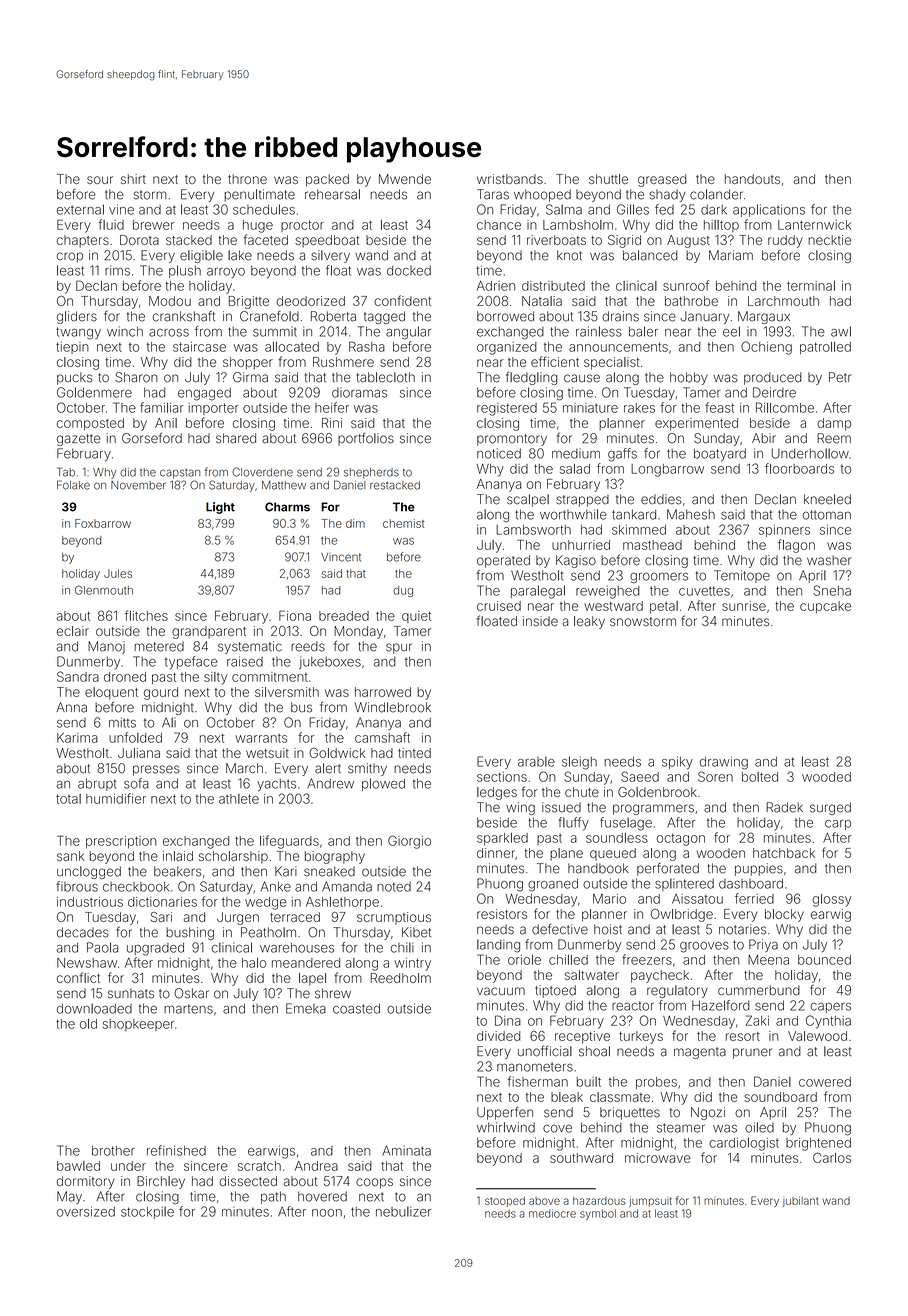 The width and height of the image is (908, 1316). What do you see at coordinates (608, 929) in the image?
I see `hoist` at bounding box center [608, 929].
